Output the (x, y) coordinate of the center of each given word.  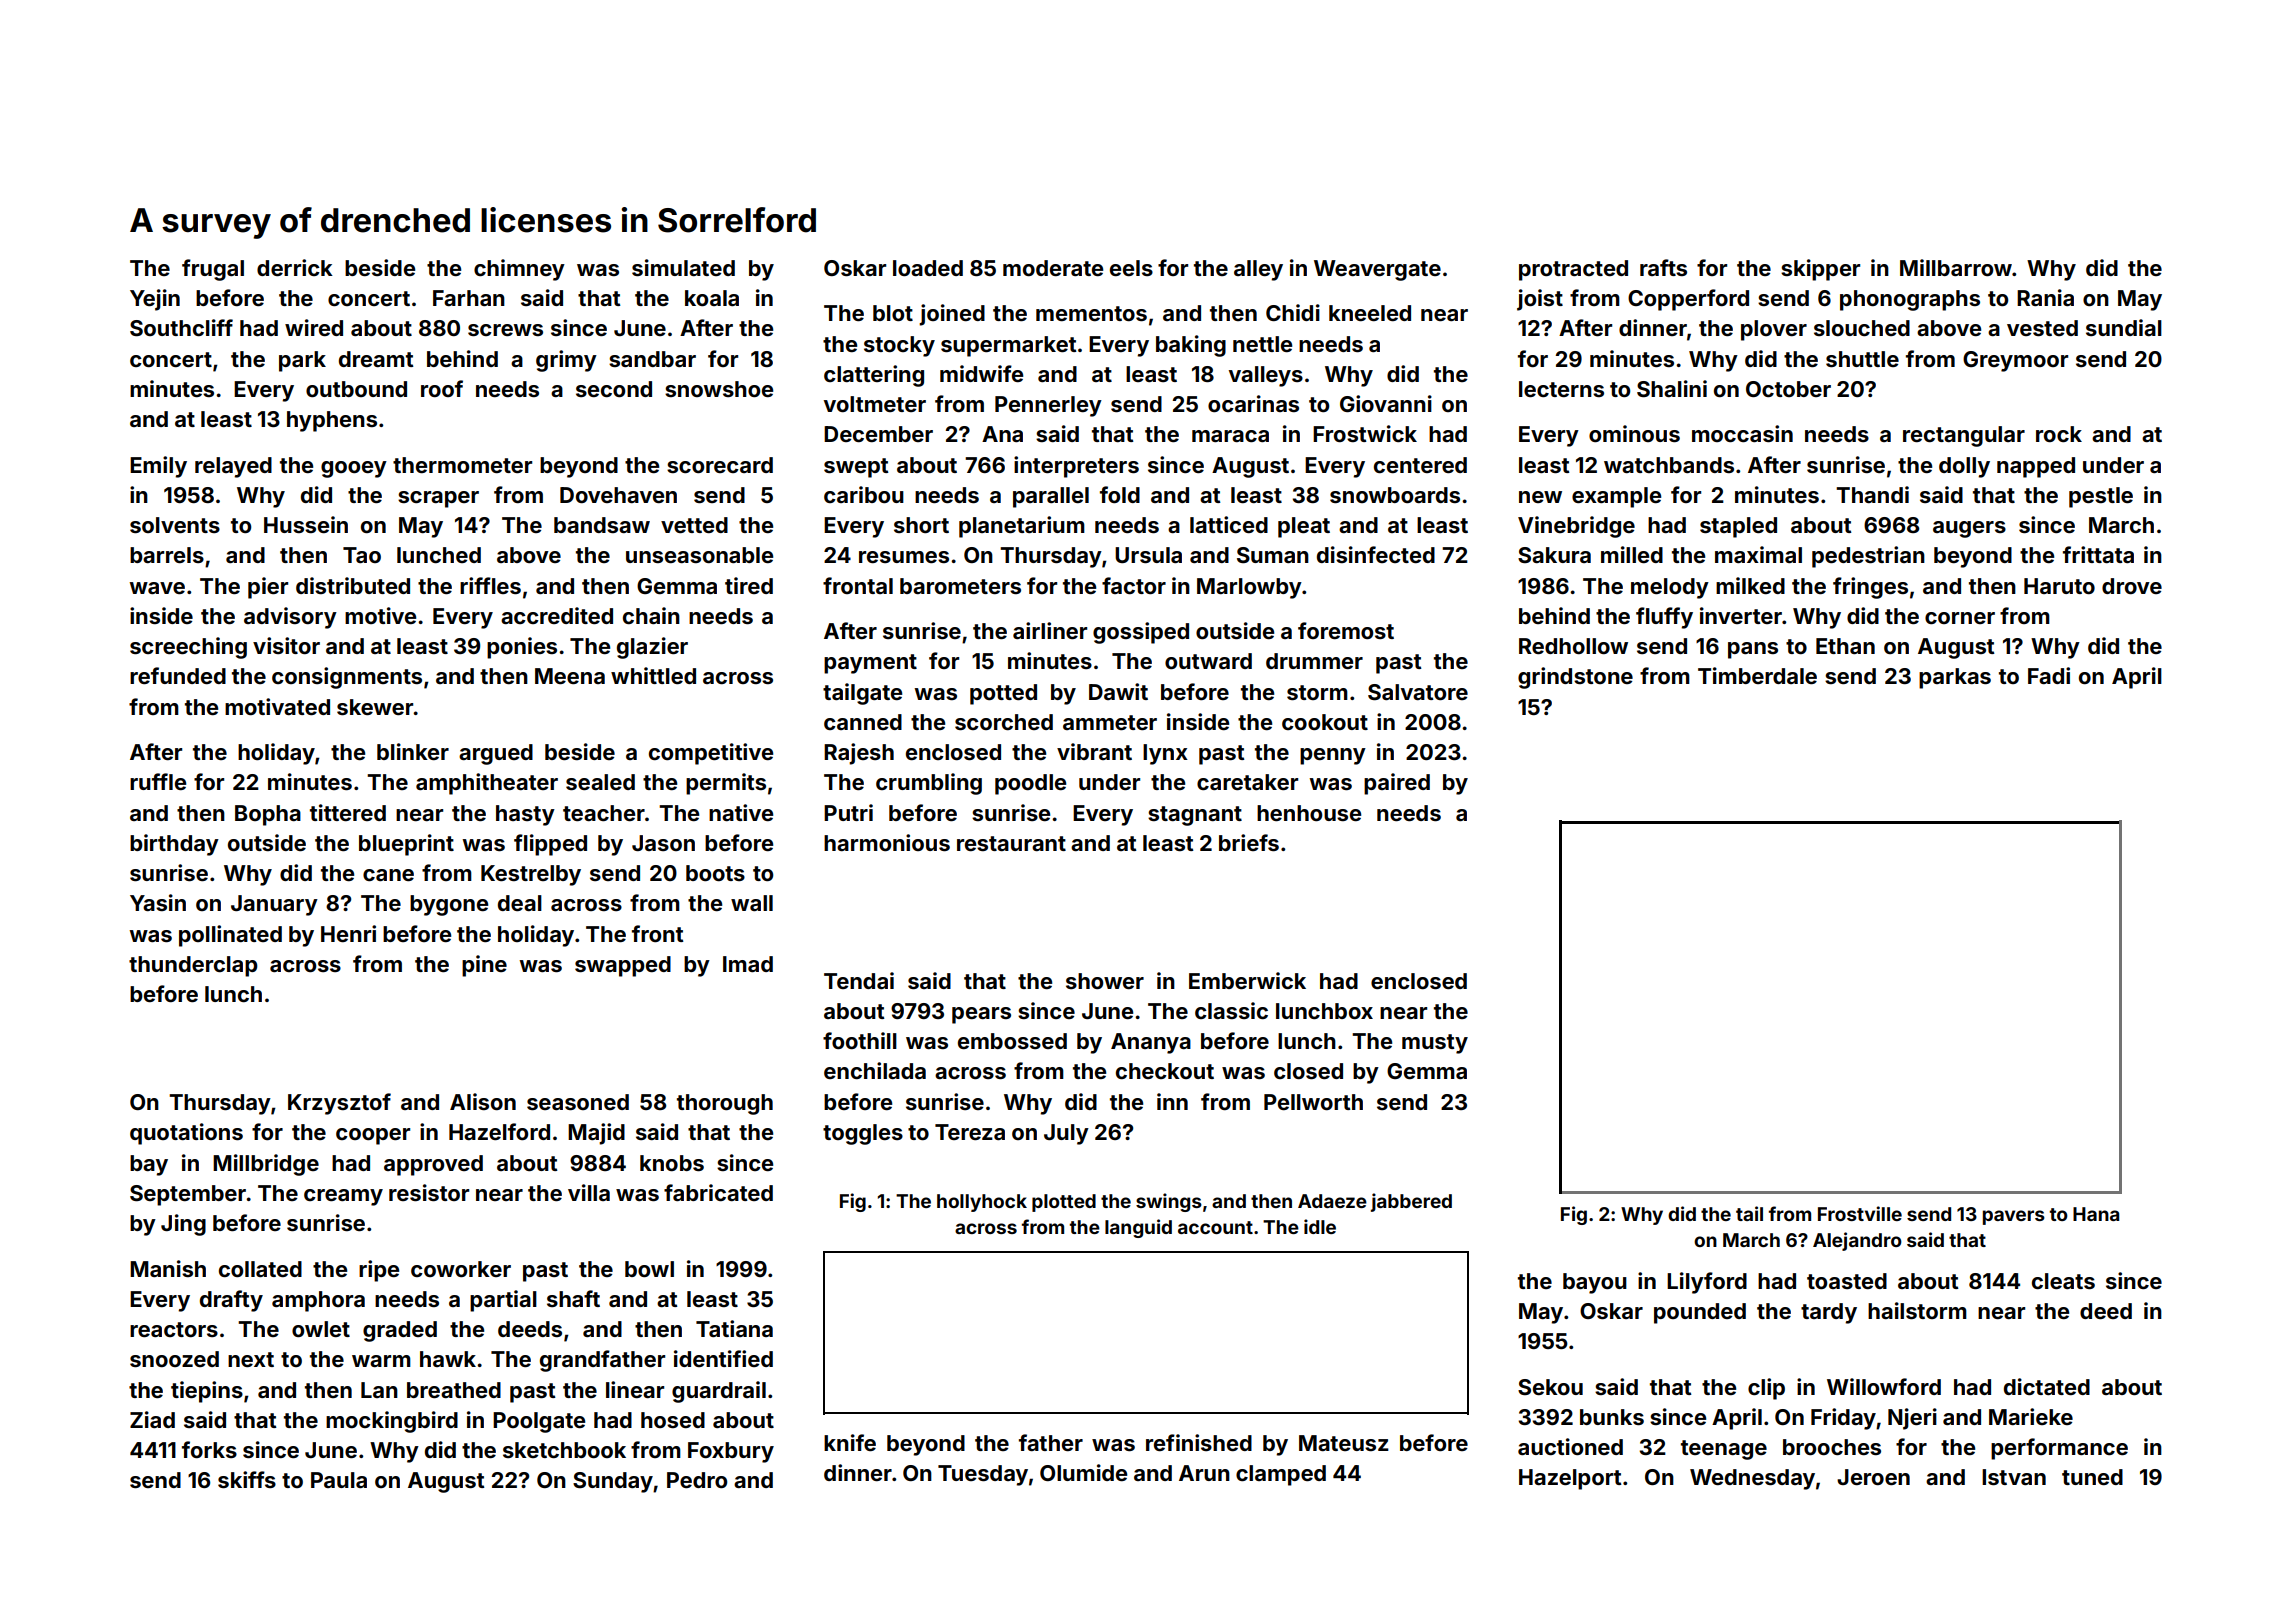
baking (1191, 346)
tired (749, 585)
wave (157, 588)
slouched (1862, 328)
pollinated (230, 936)
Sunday (613, 1482)
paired (1397, 784)
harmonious (887, 842)
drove (2132, 586)
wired (314, 327)
